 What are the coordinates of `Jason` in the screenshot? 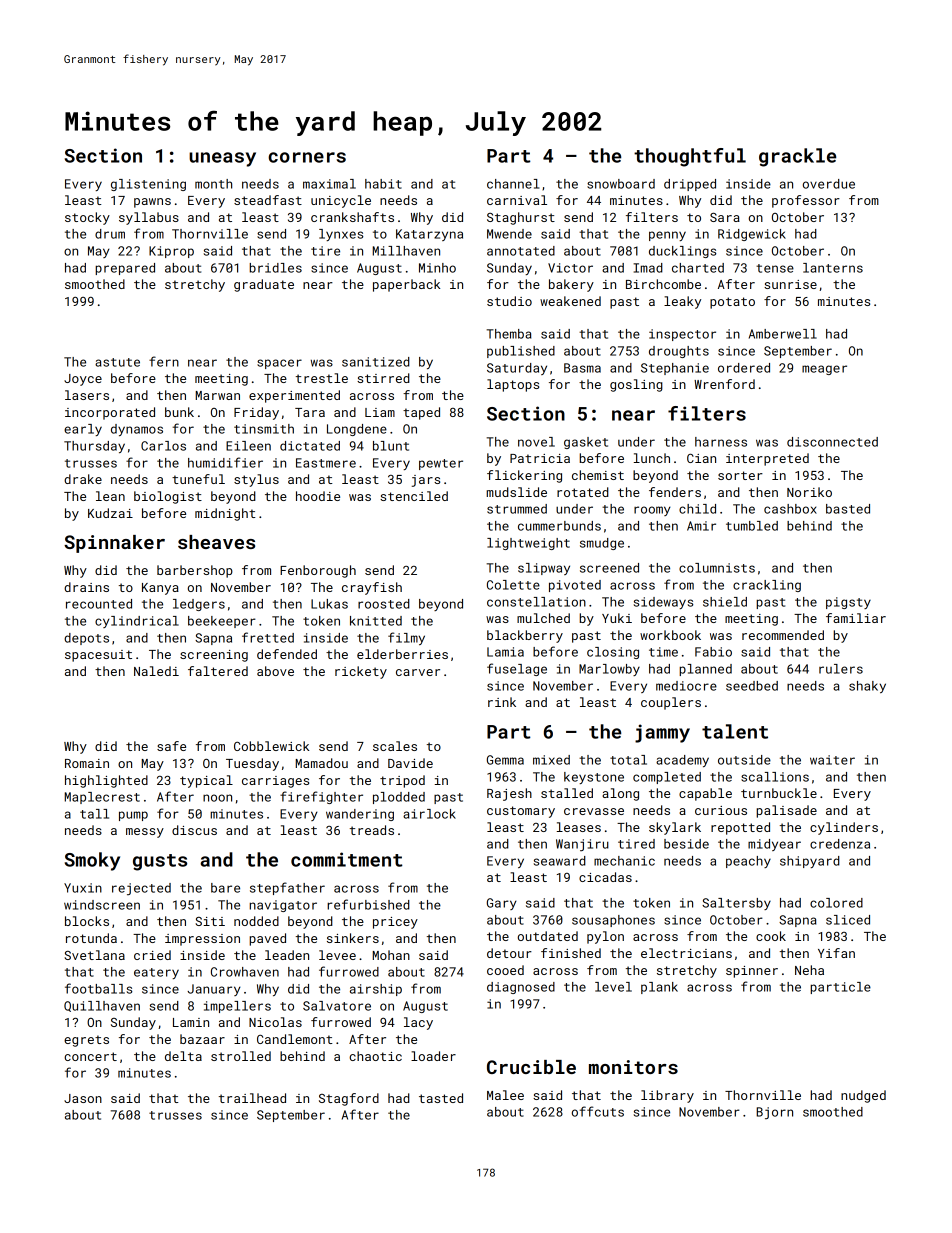 It's located at (83, 1098).
